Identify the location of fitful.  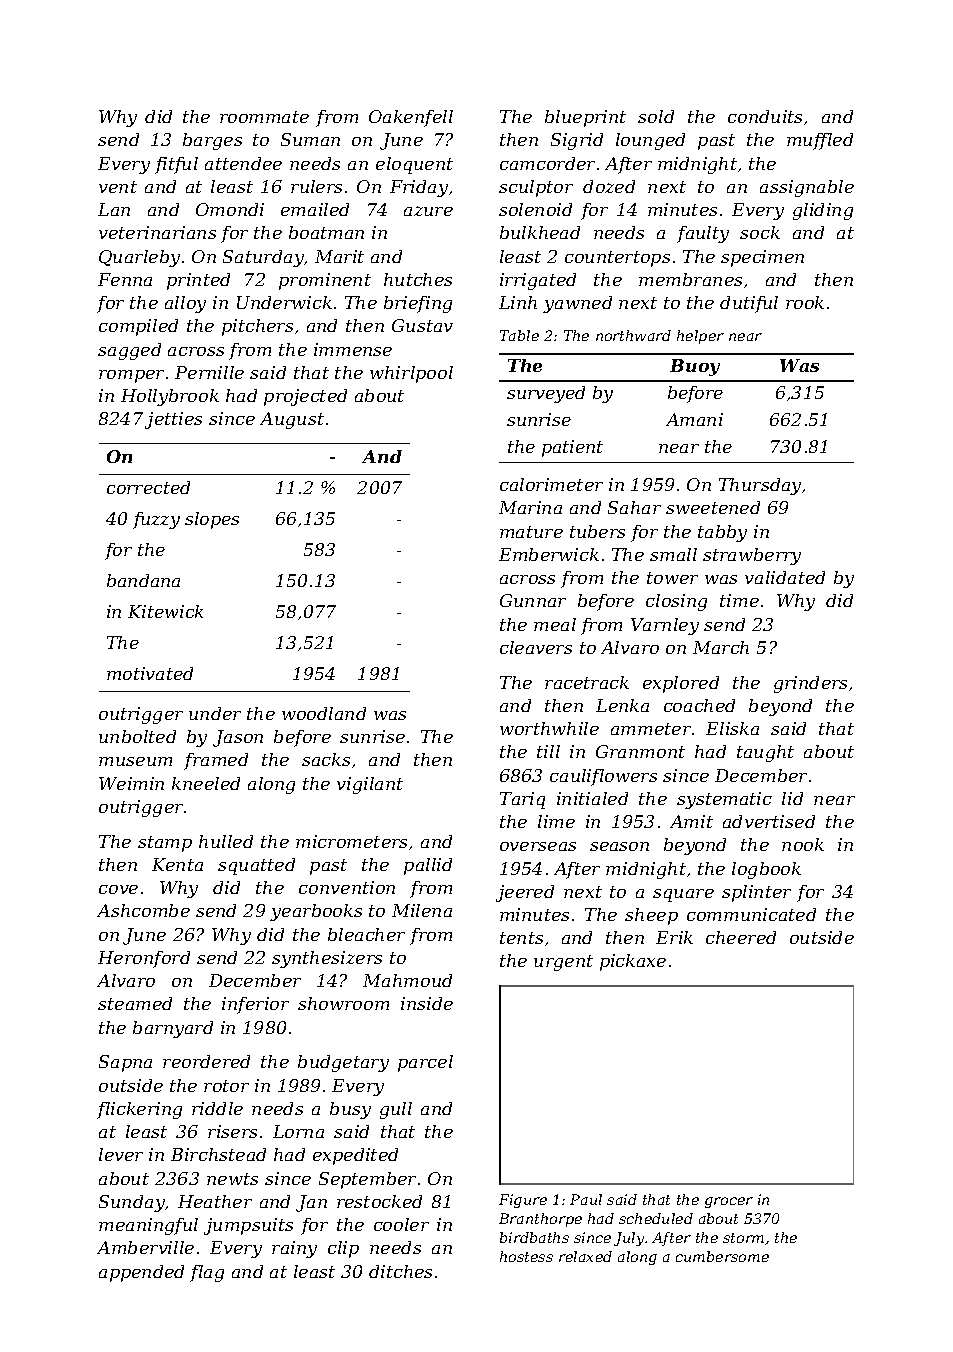
(176, 165).
